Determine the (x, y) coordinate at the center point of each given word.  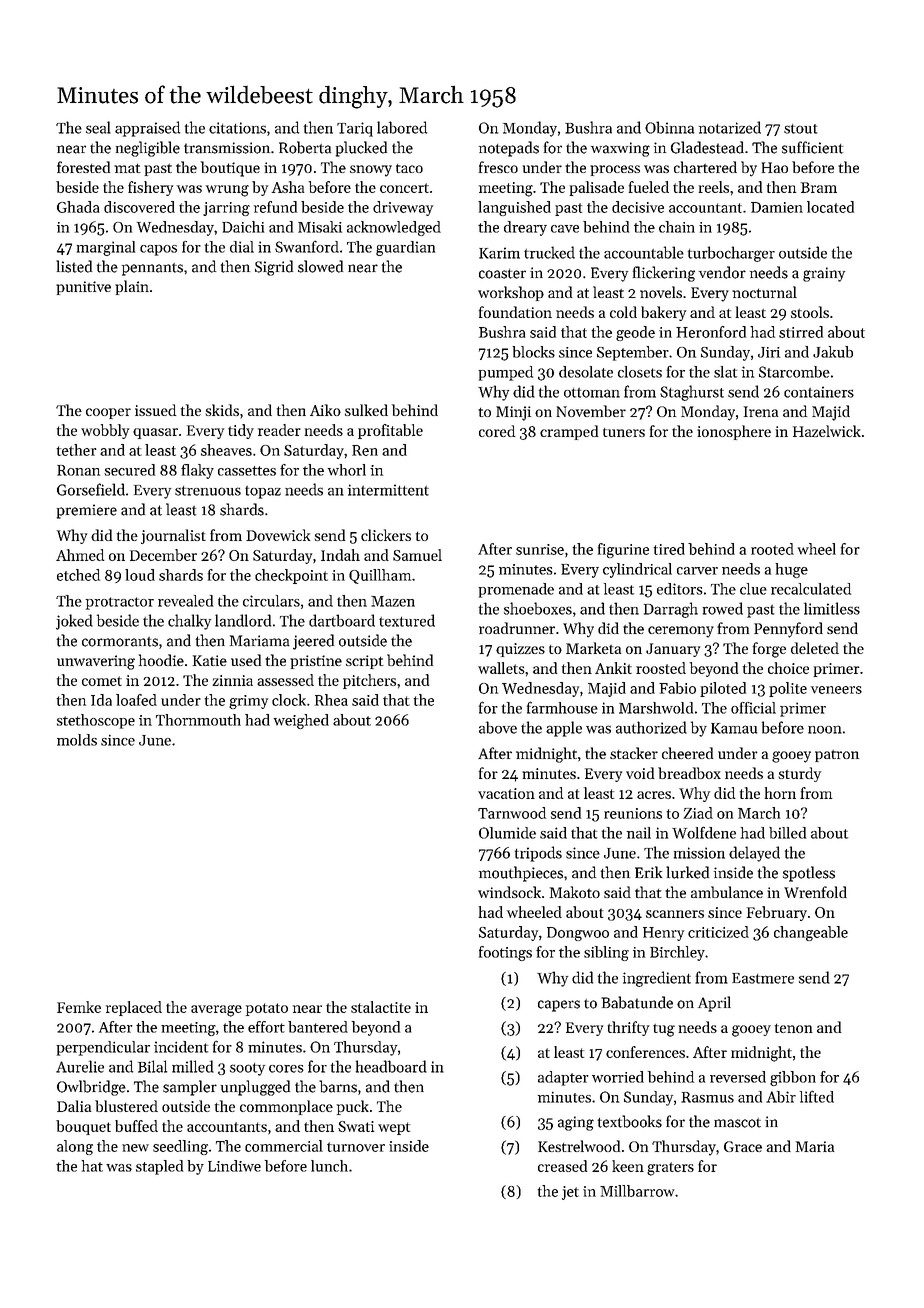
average (216, 1011)
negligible (148, 149)
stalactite (381, 1007)
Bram (819, 187)
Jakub (833, 352)
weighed (301, 721)
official (753, 708)
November (591, 411)
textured (407, 620)
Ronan (78, 470)
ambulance (727, 892)
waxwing (620, 149)
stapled (159, 1167)
